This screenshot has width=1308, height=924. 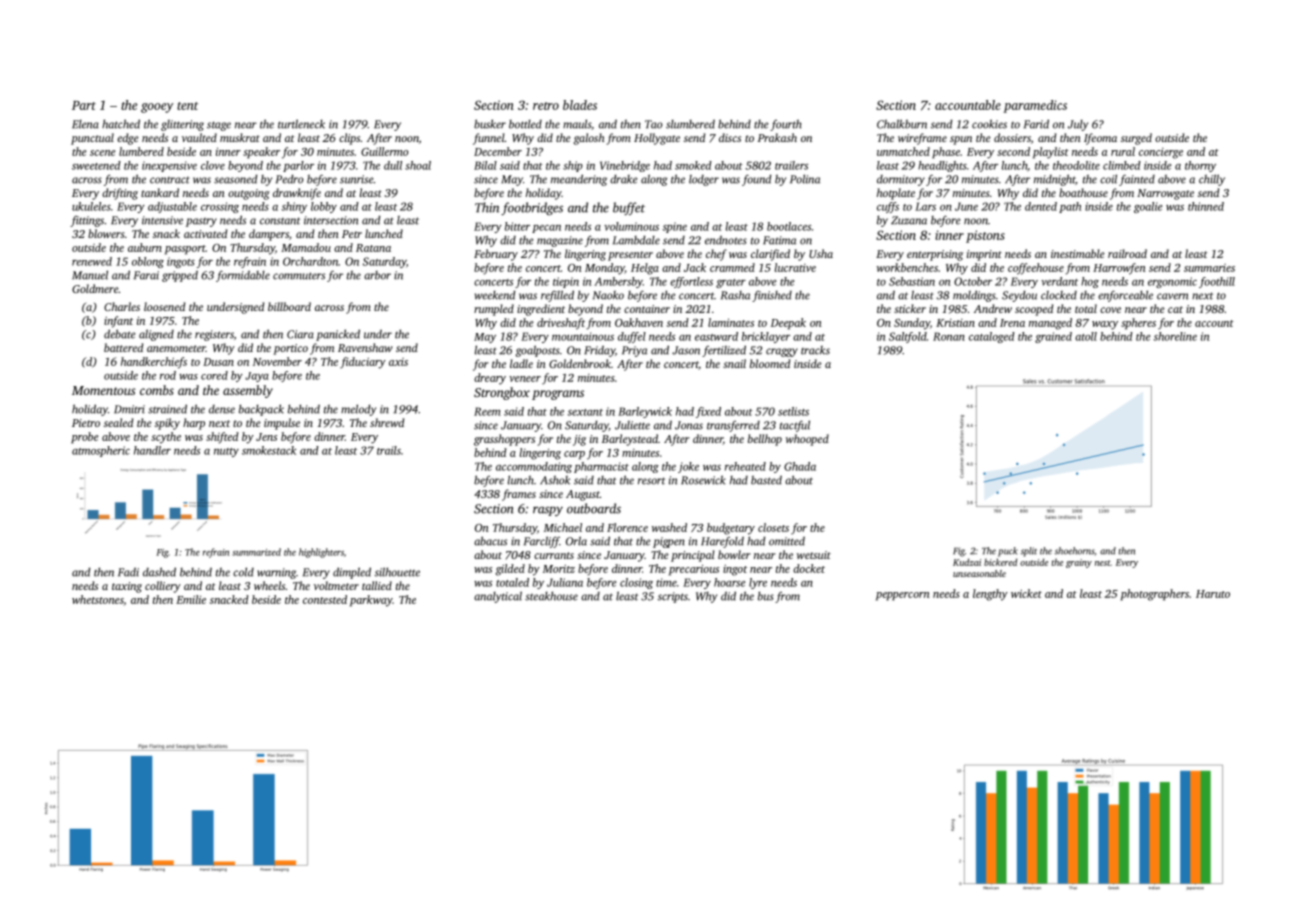 What do you see at coordinates (773, 527) in the screenshot?
I see `closets` at bounding box center [773, 527].
